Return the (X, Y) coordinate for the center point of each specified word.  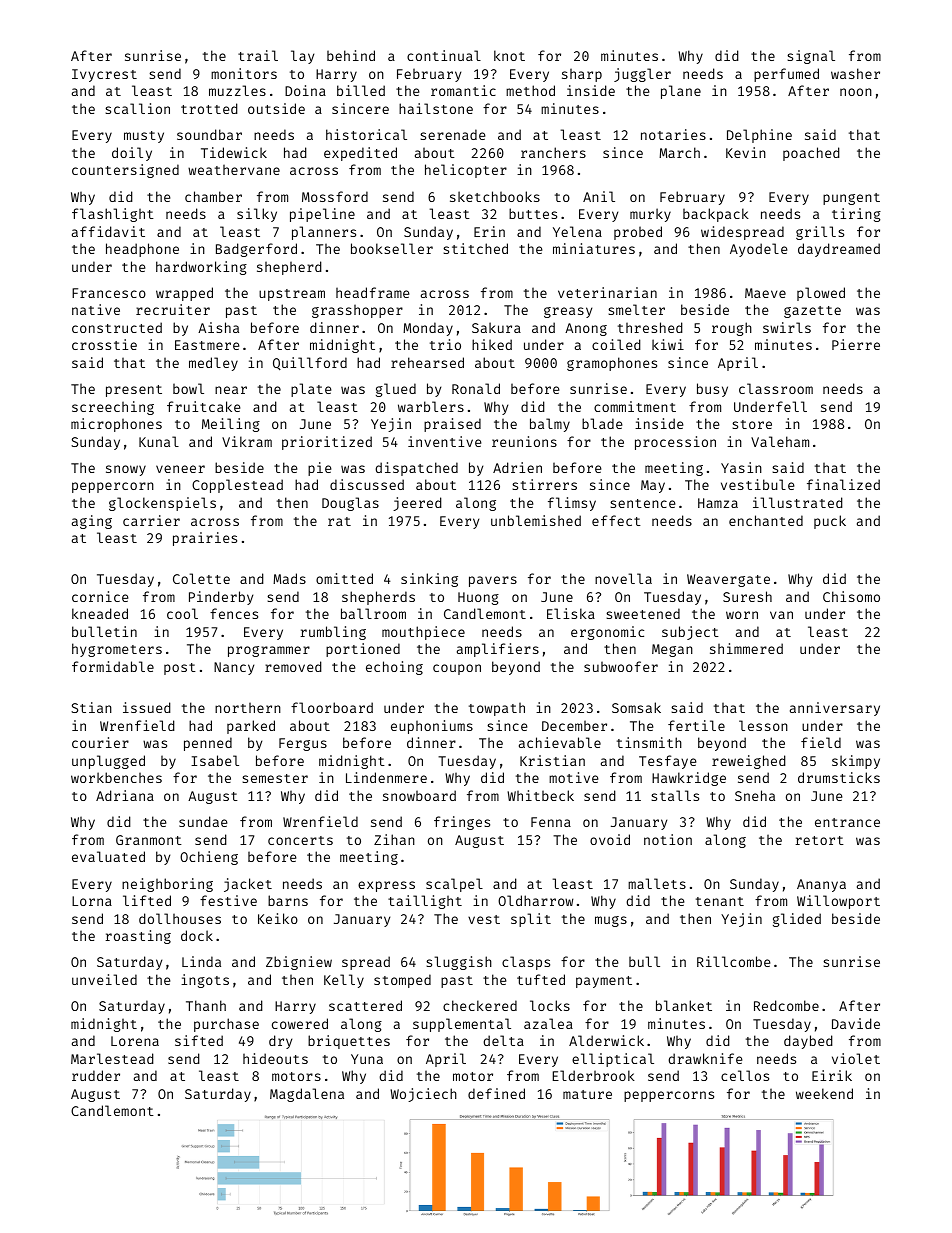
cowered (300, 1023)
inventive (444, 441)
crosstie (104, 344)
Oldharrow (535, 900)
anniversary (835, 709)
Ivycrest (104, 75)
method (530, 90)
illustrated (798, 502)
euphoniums (432, 727)
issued (147, 707)
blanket (684, 1005)
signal (811, 57)
